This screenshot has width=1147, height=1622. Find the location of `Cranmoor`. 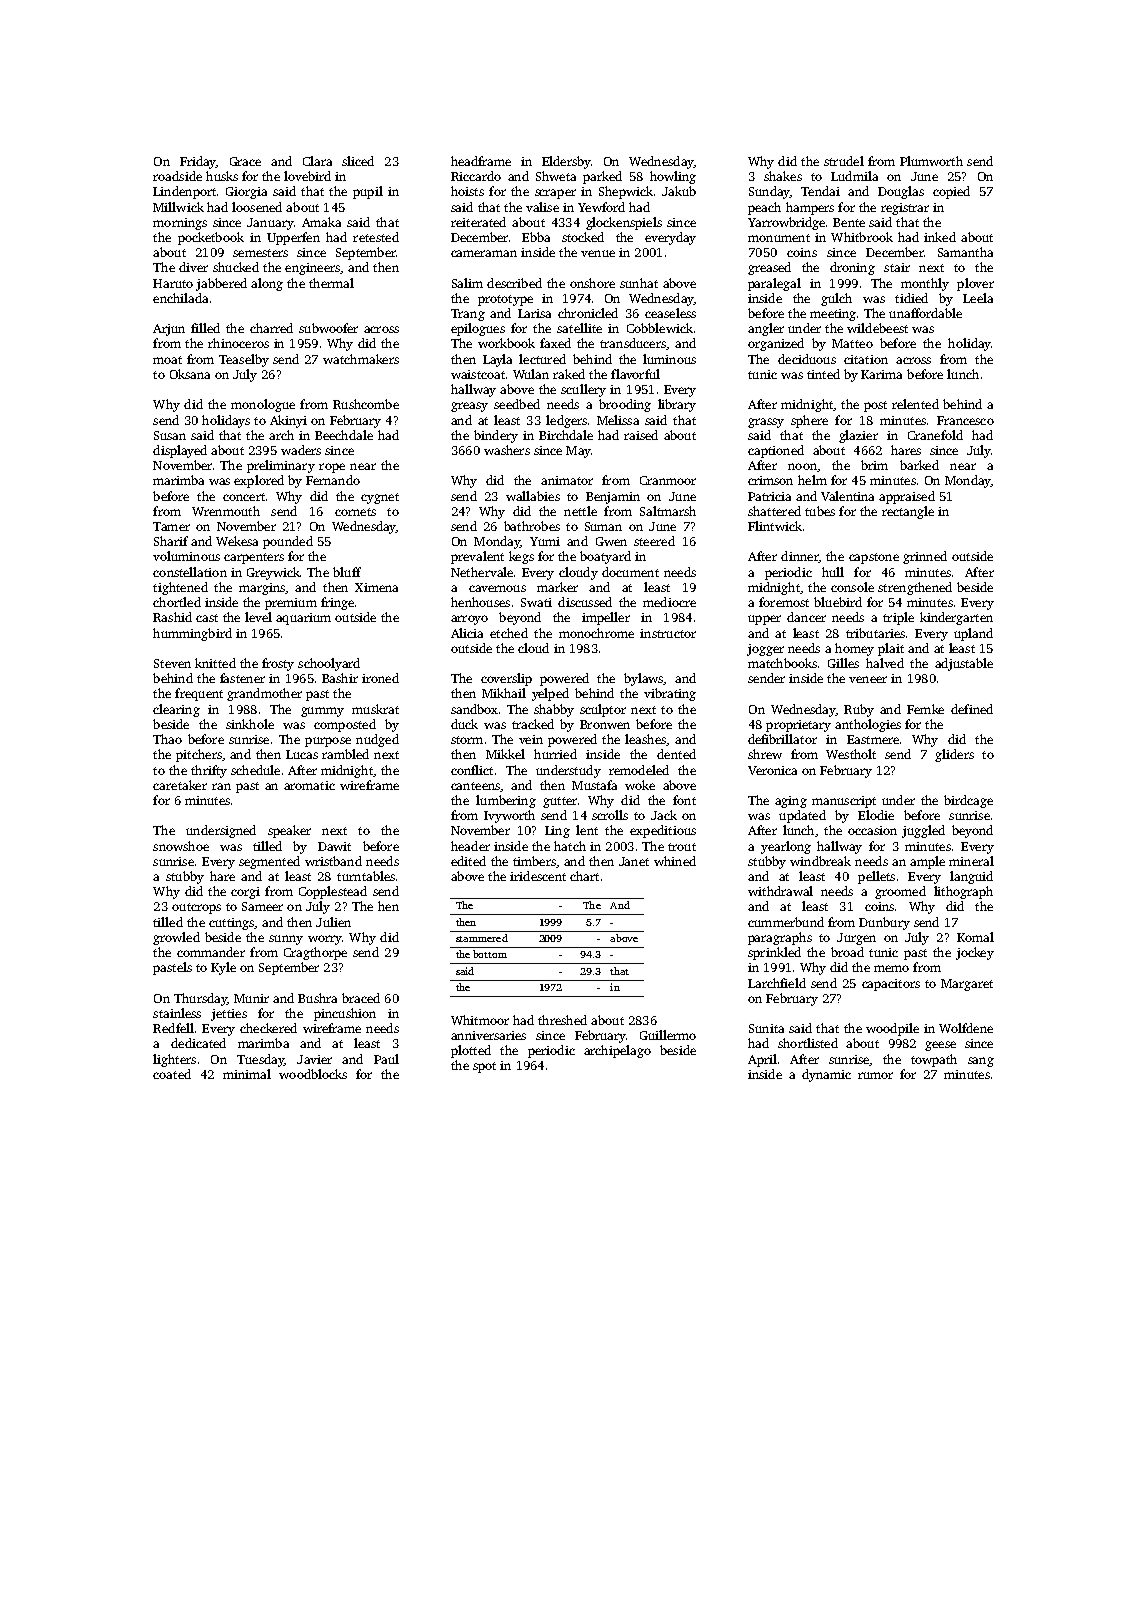

Cranmoor is located at coordinates (668, 480).
